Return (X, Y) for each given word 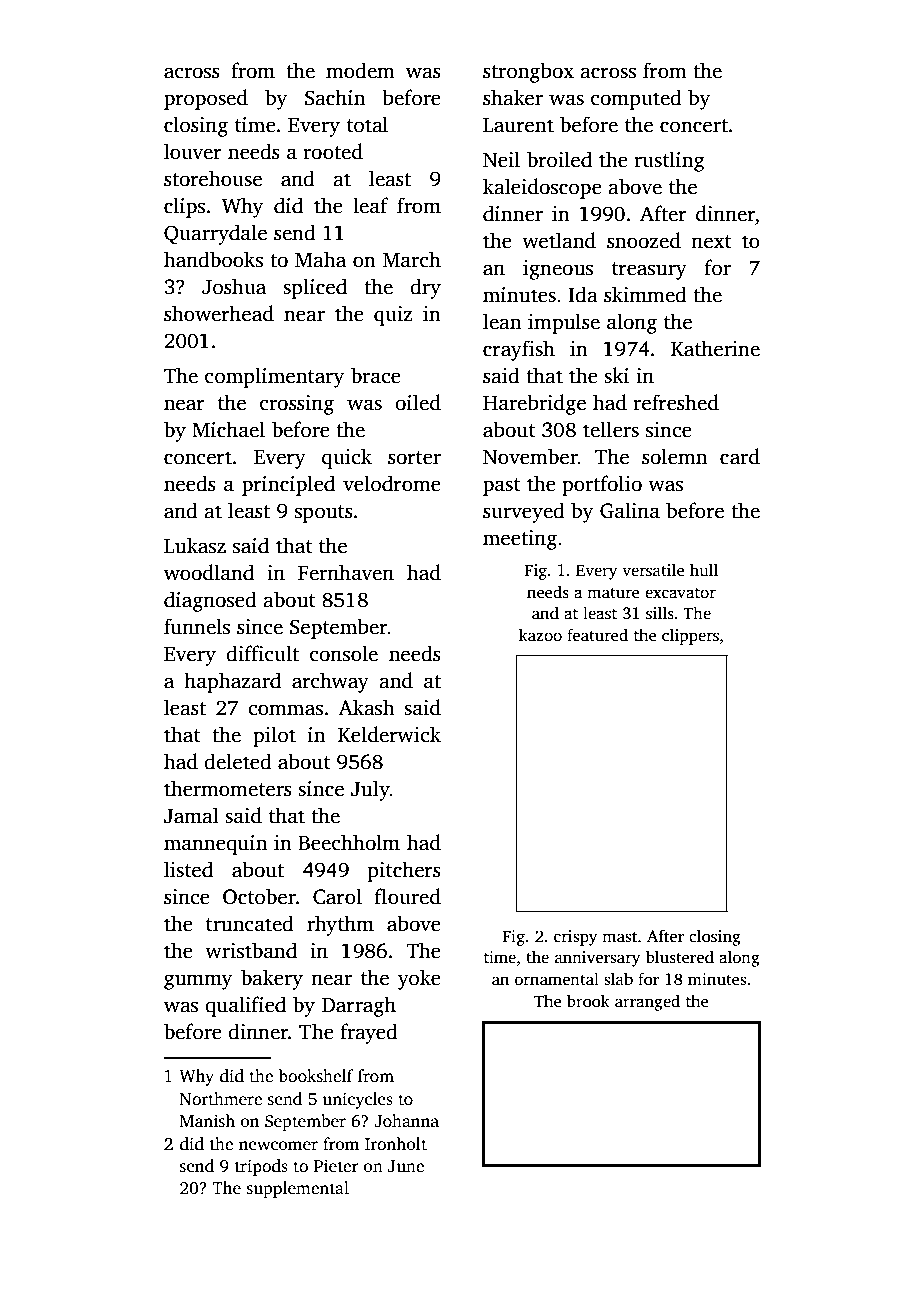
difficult (262, 653)
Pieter (336, 1166)
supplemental (298, 1189)
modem (360, 70)
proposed (206, 99)
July (370, 790)
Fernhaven (346, 572)
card (740, 456)
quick (347, 458)
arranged (647, 1002)
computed (636, 99)
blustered (680, 957)
